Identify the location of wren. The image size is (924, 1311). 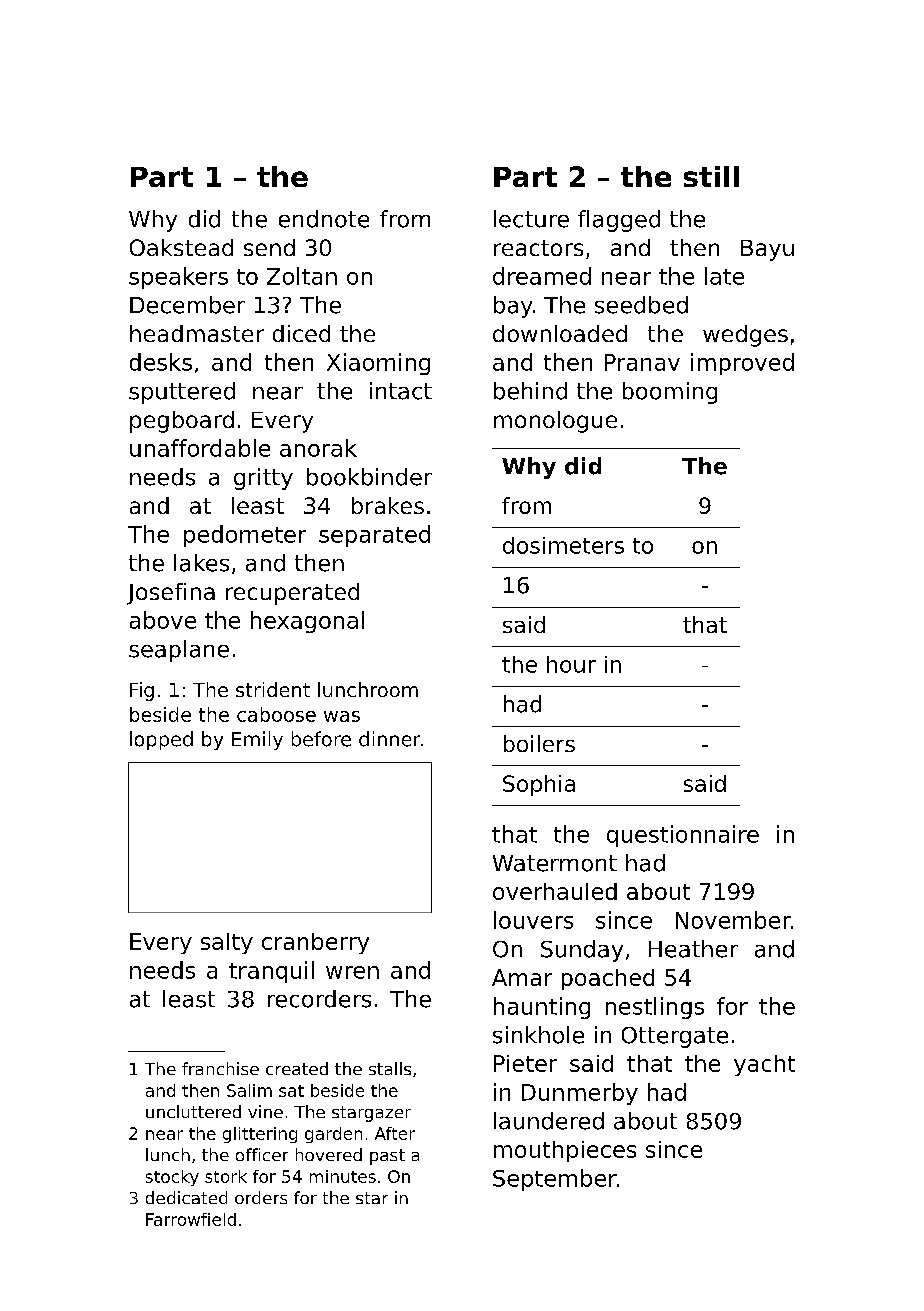
(352, 972).
